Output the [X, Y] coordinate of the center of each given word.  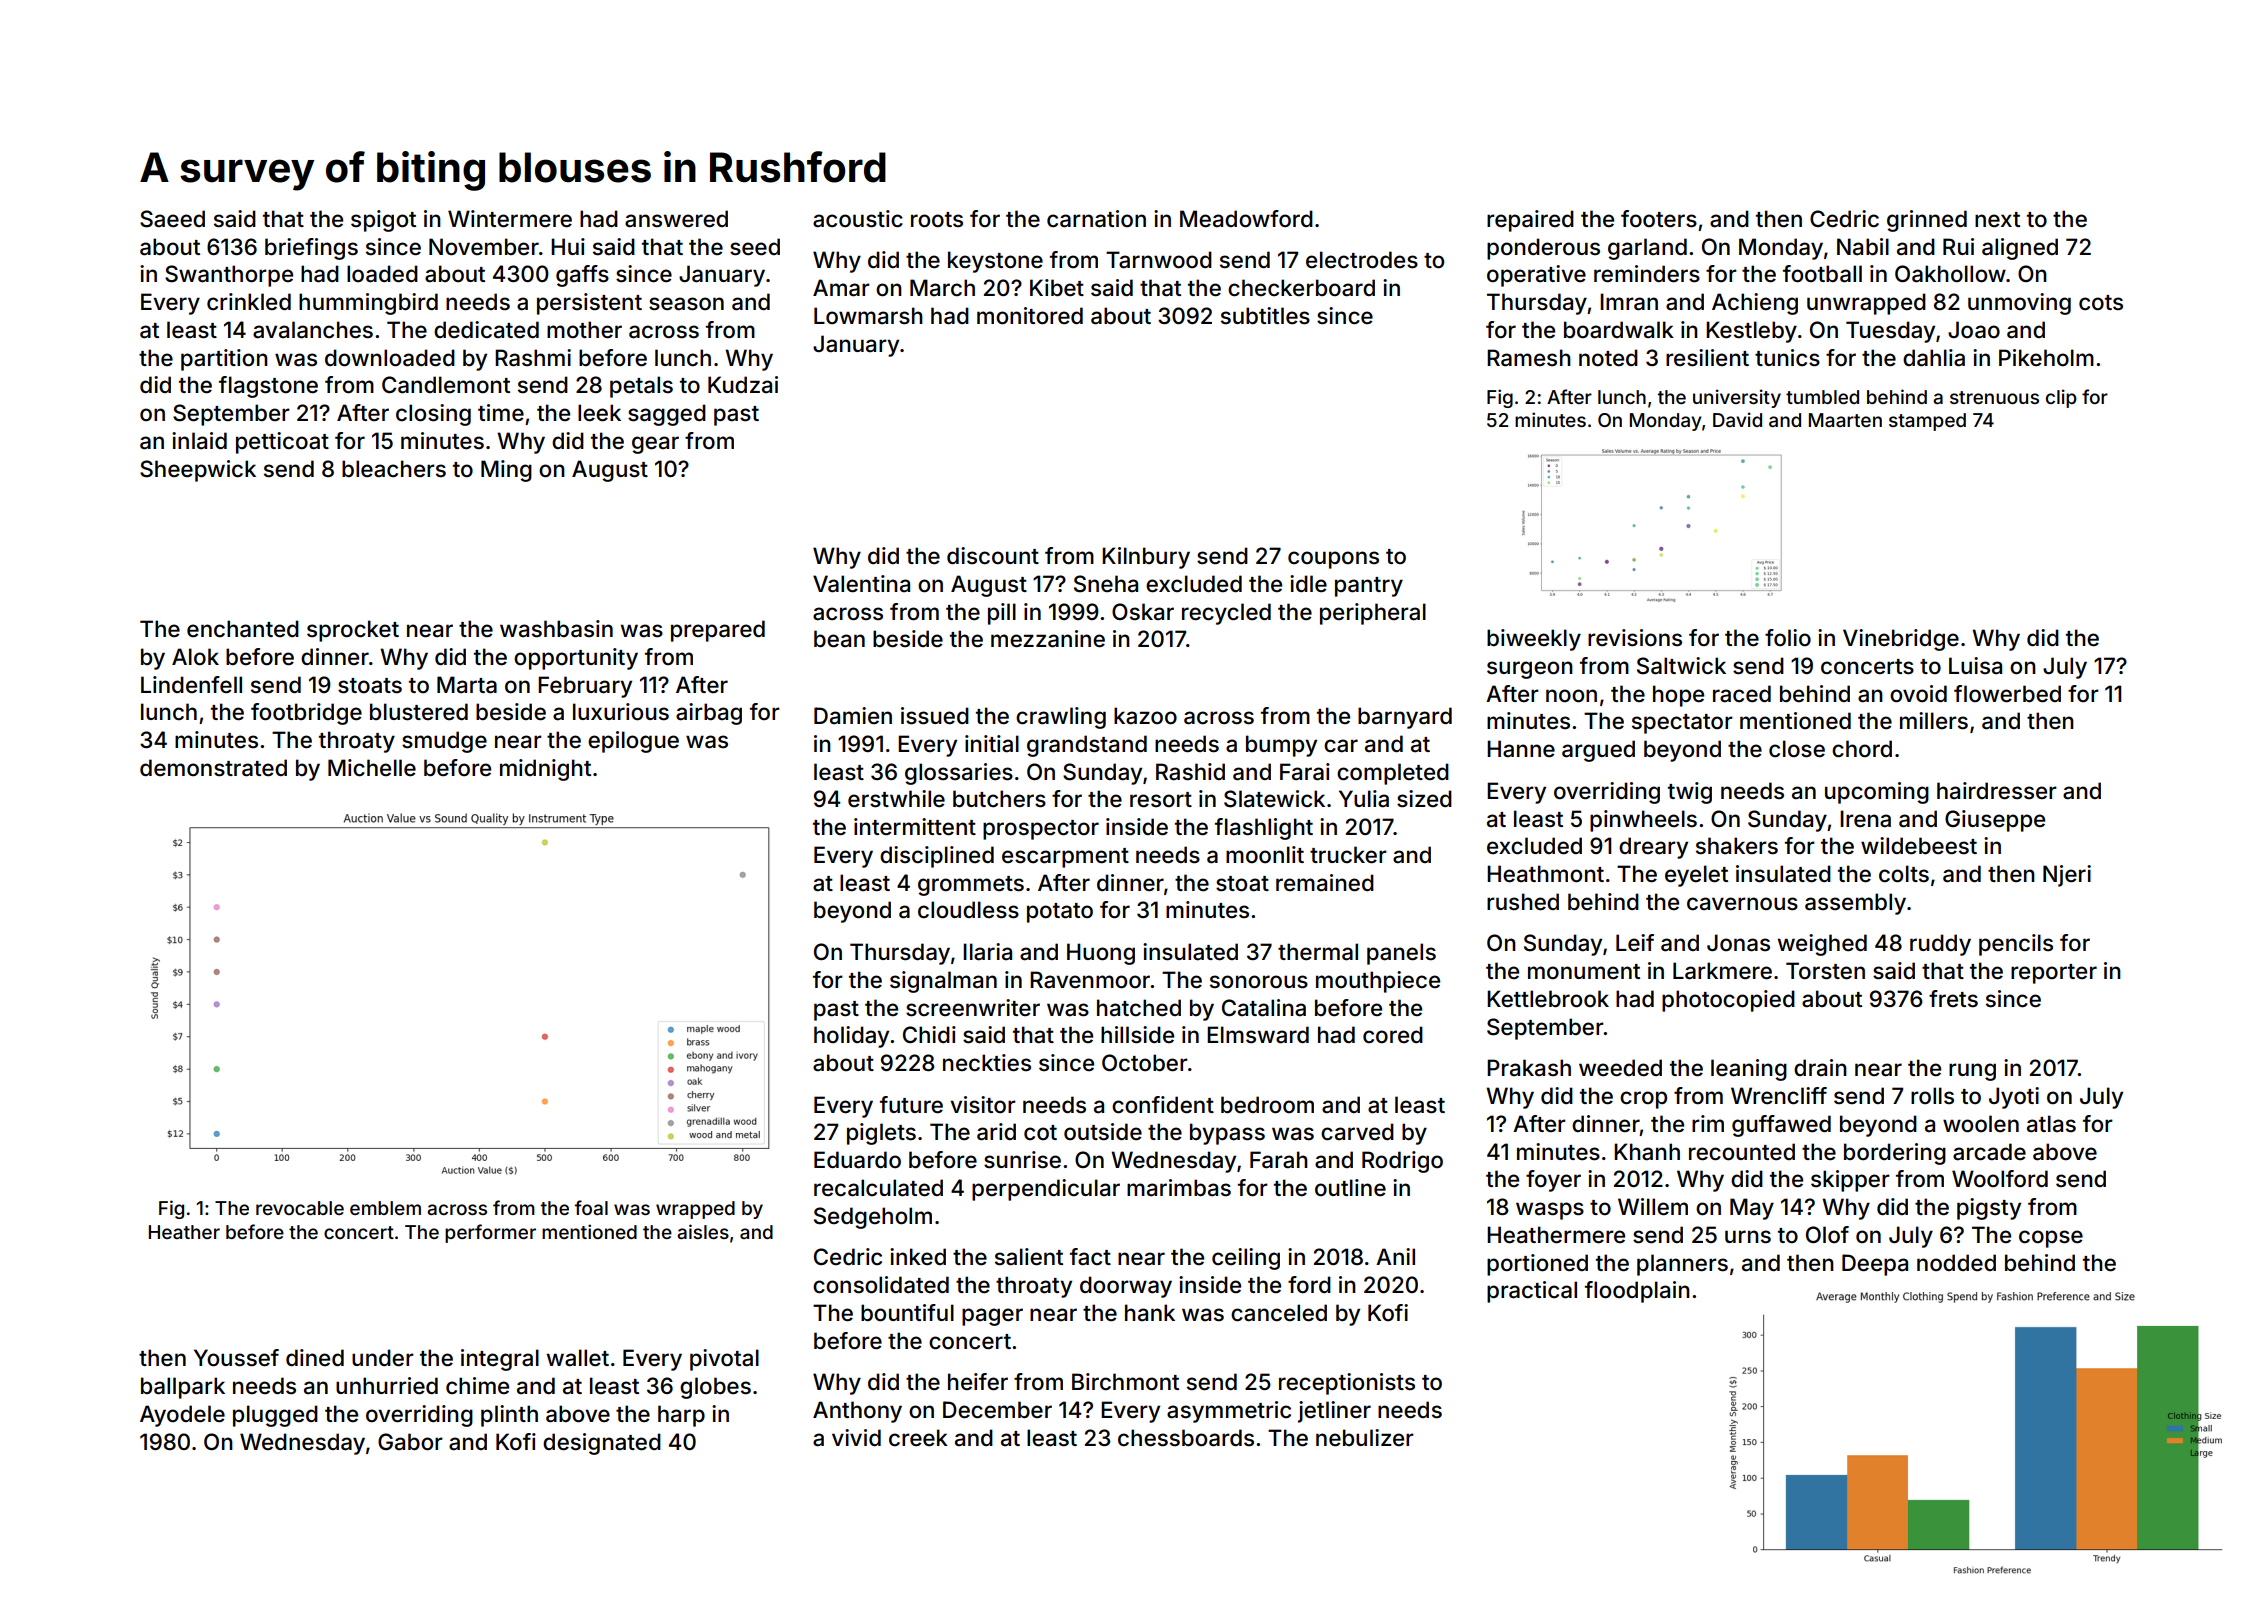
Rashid [1190, 772]
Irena [1865, 819]
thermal [1318, 952]
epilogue [633, 742]
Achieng [1755, 304]
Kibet [1057, 288]
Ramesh [1529, 358]
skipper [1850, 1181]
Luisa [1975, 666]
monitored [1030, 316]
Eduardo [857, 1160]
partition [224, 360]
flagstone [268, 387]
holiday [851, 1037]
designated [602, 1444]
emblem [385, 1208]
